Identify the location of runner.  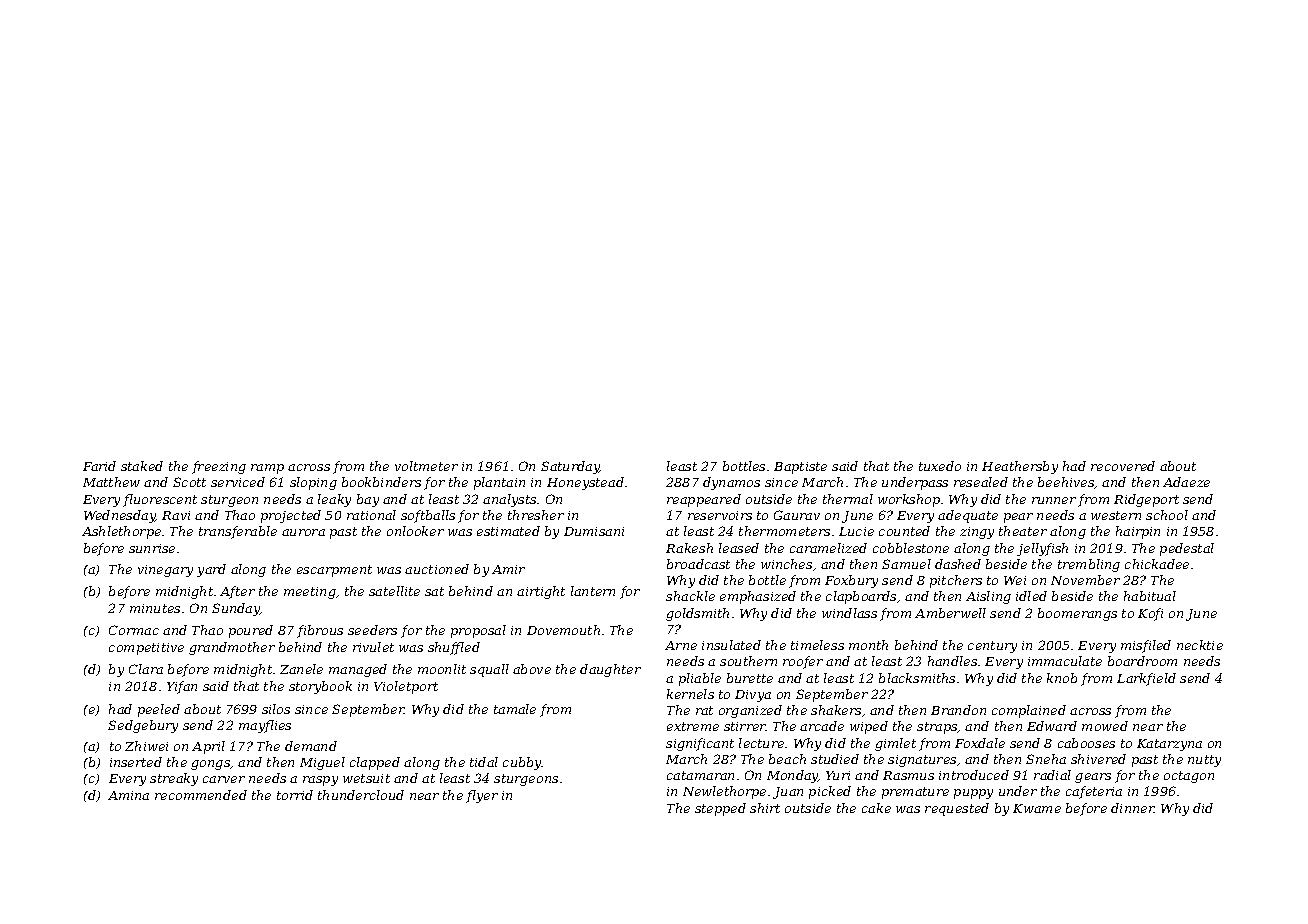
(1054, 500).
